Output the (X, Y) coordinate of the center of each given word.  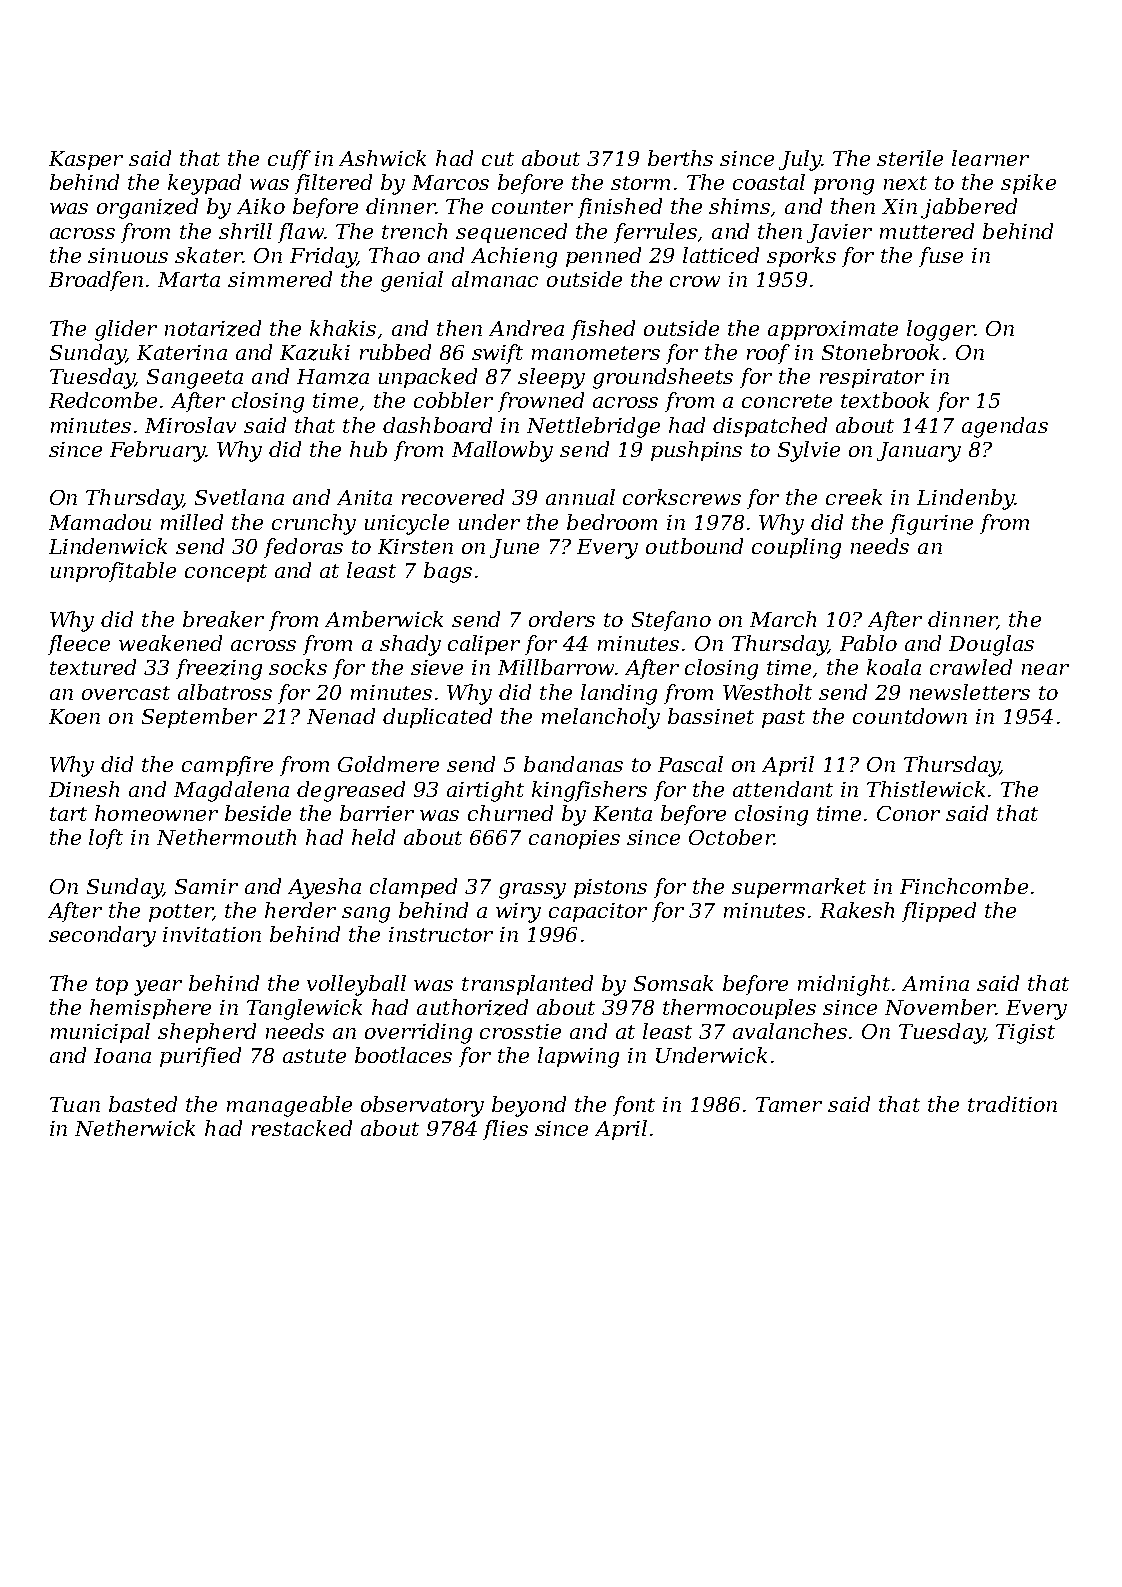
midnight (844, 985)
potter (181, 913)
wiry (518, 913)
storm (640, 183)
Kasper (86, 160)
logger (940, 330)
